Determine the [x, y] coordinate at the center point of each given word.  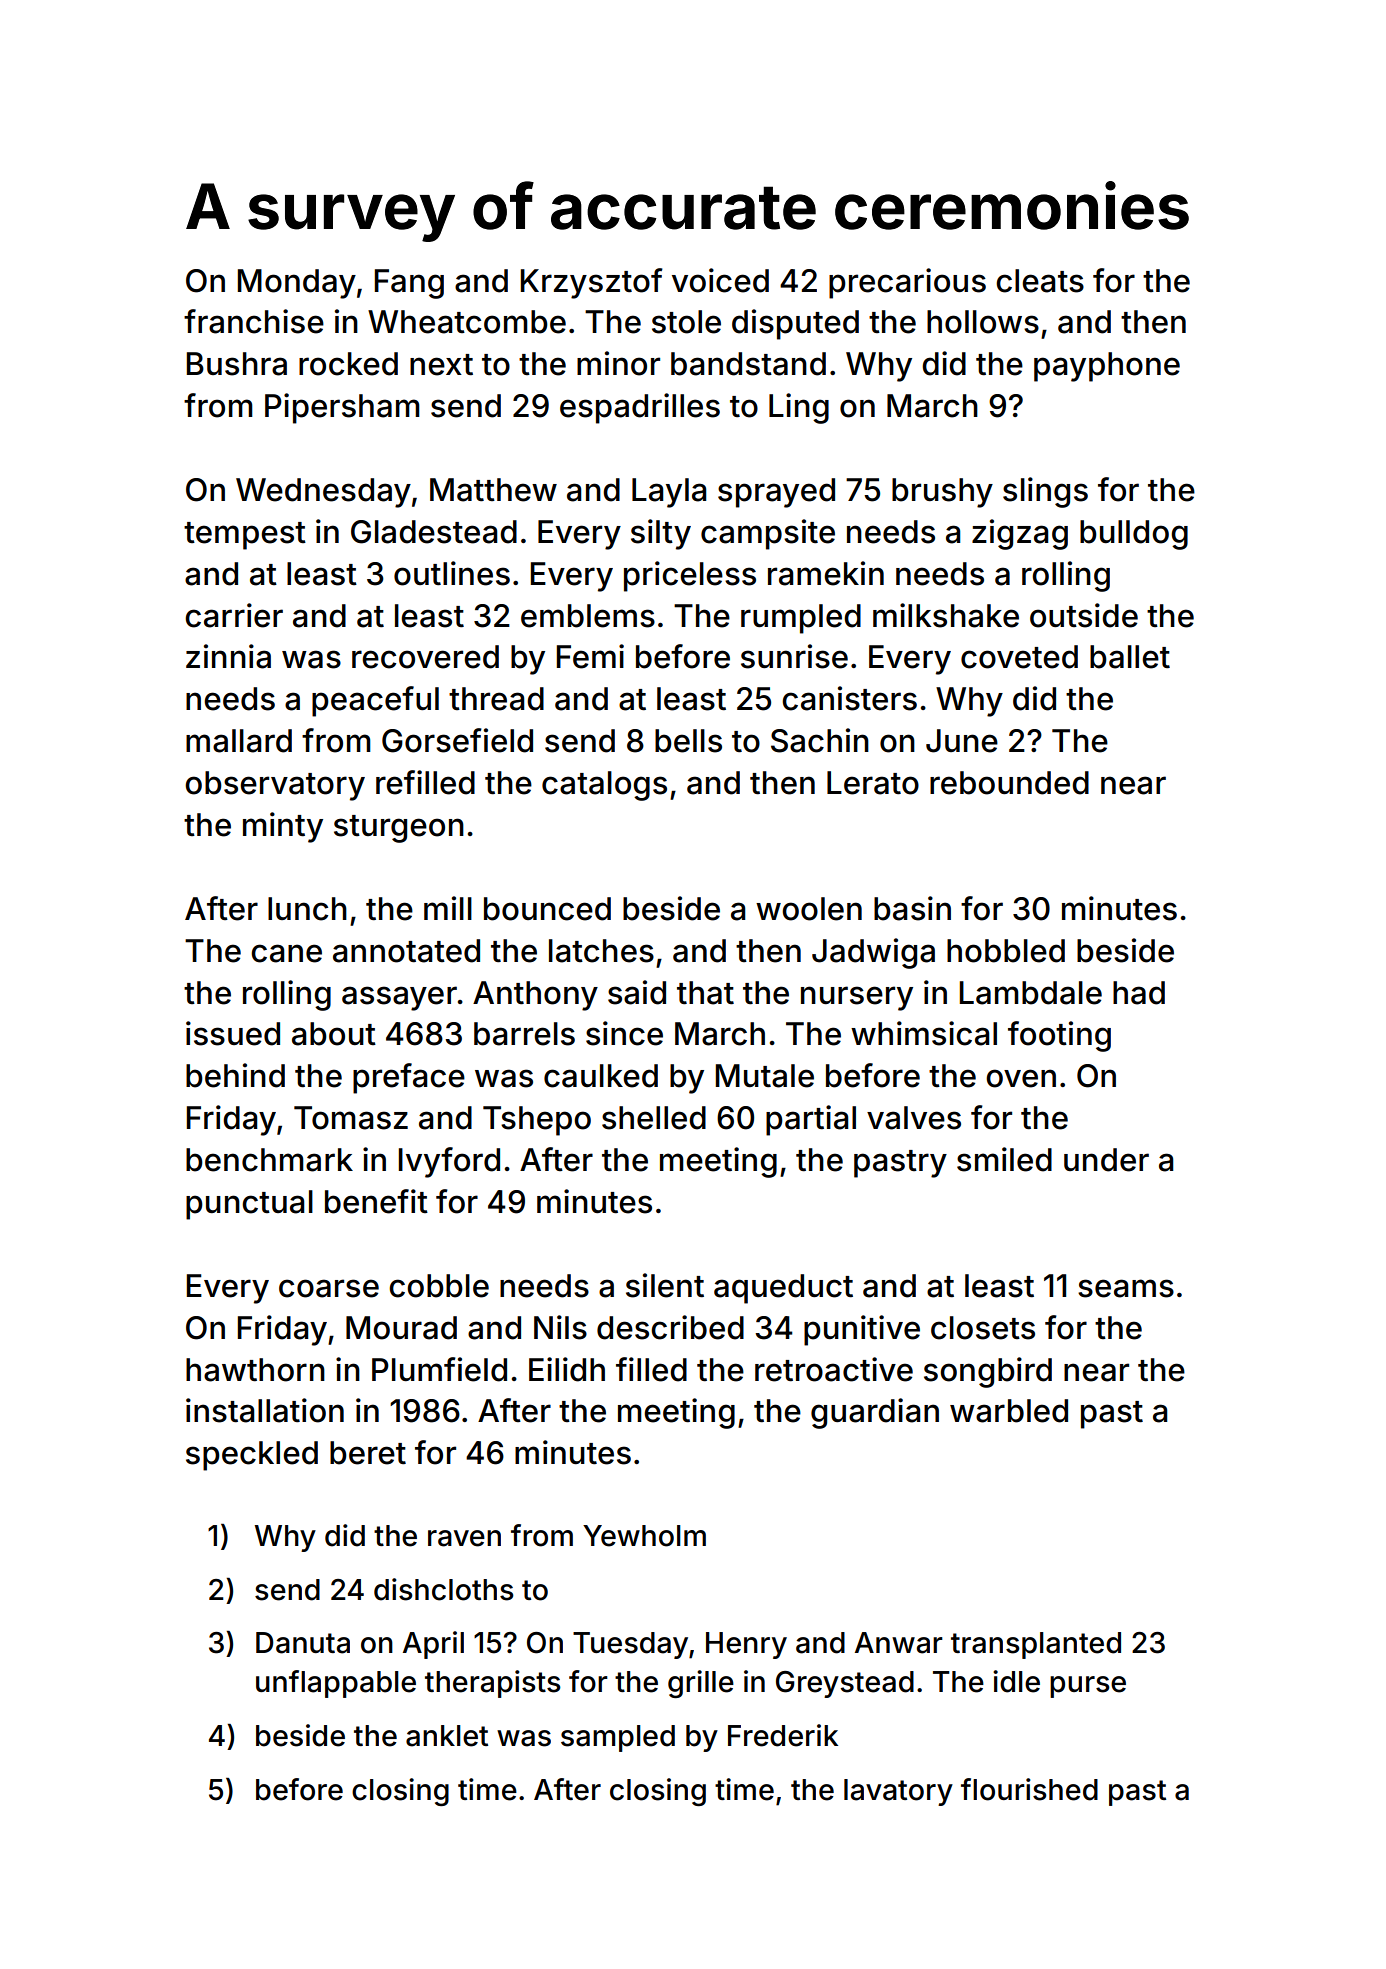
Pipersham [342, 408]
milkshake [946, 615]
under [1106, 1160]
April [433, 1645]
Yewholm [644, 1536]
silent [665, 1285]
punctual [249, 1205]
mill [448, 908]
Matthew [493, 490]
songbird [988, 1372]
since [624, 1033]
